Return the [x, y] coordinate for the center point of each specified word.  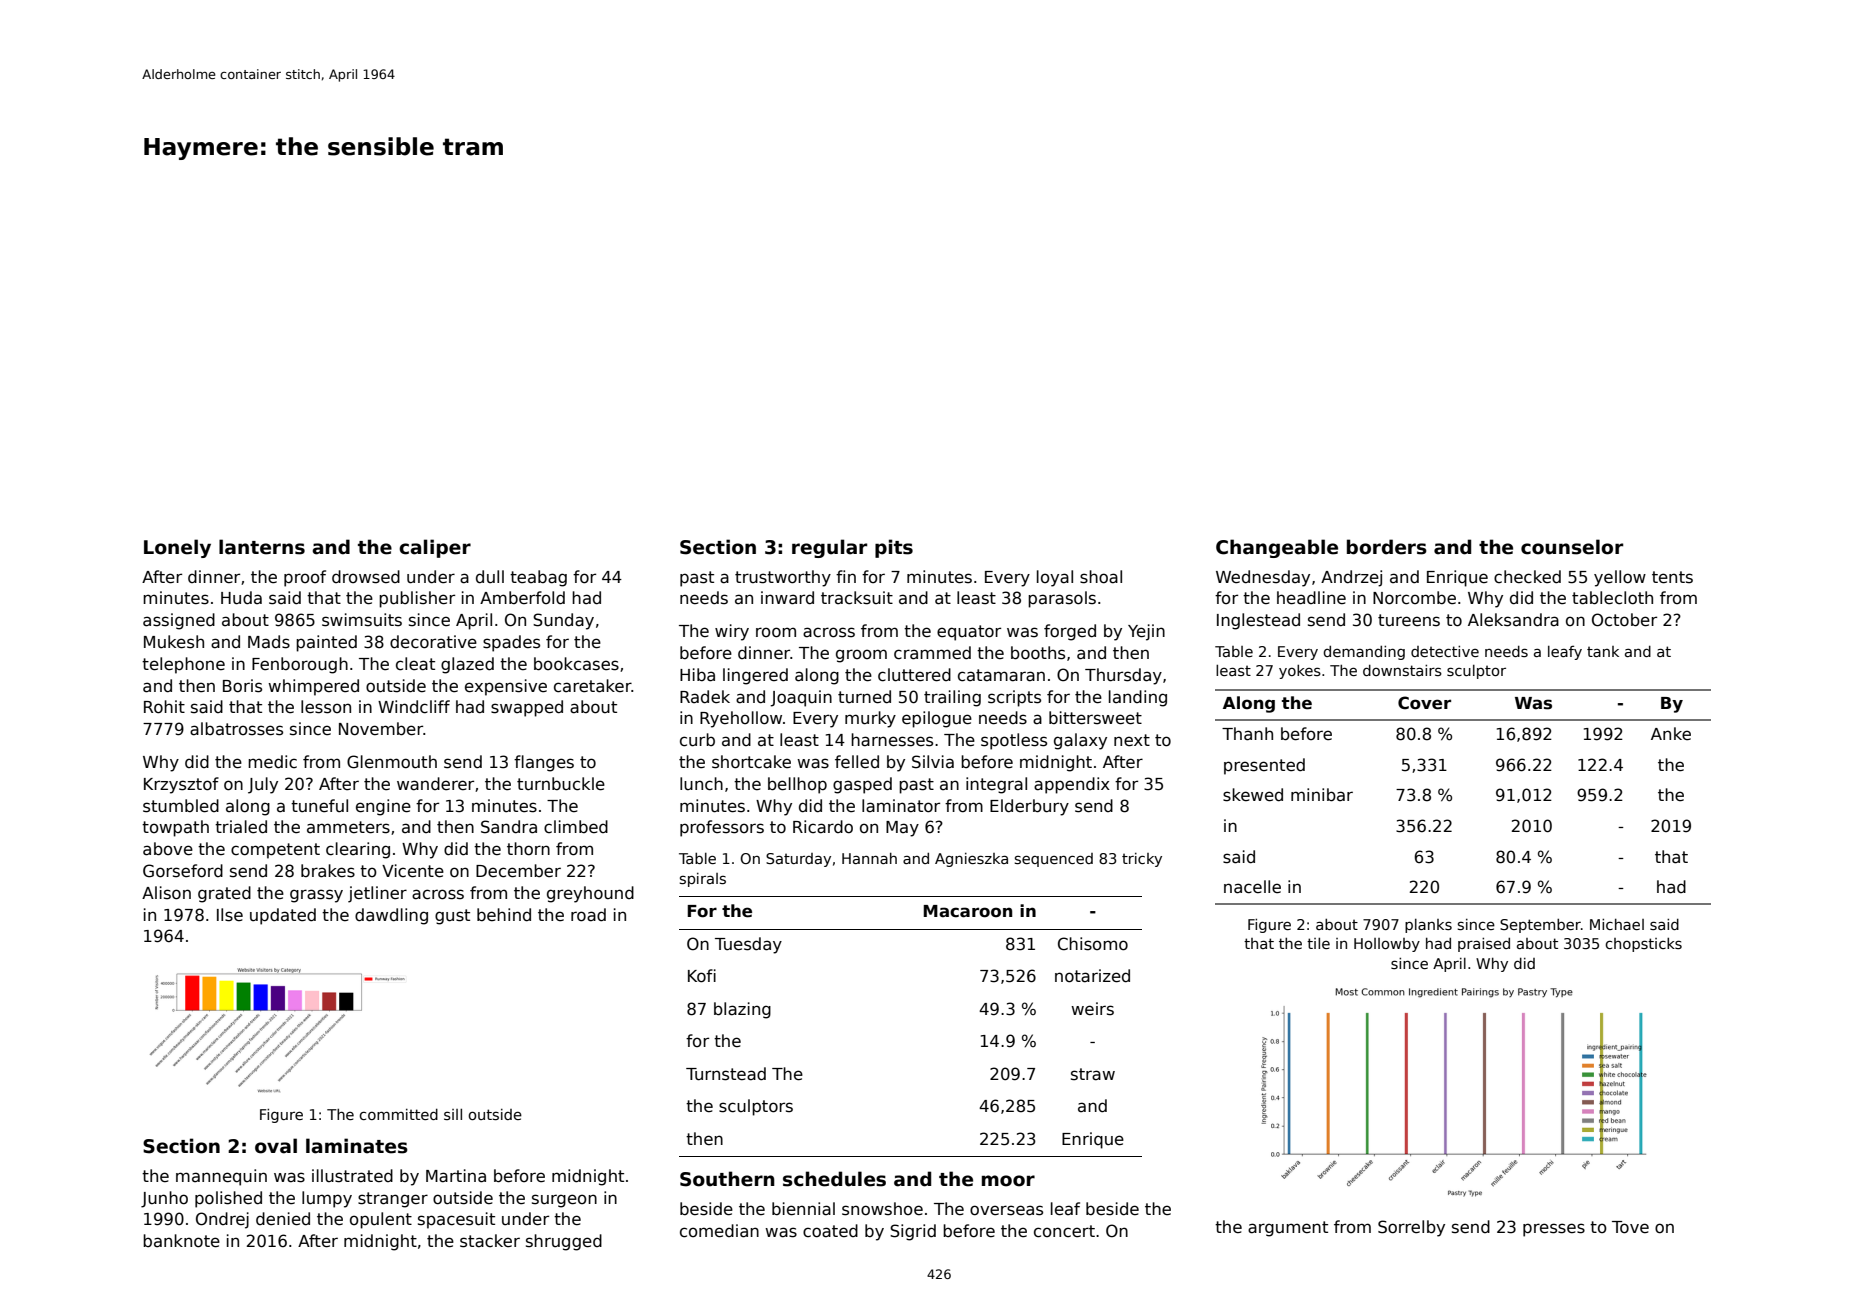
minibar [1322, 795]
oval [276, 1146]
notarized [1092, 976]
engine [383, 807]
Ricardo [823, 827]
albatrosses [236, 729]
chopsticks [1643, 945]
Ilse [230, 915]
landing [1138, 698]
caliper [435, 548]
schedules [834, 1179]
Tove [1630, 1227]
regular [829, 548]
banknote [181, 1241]
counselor [1572, 547]
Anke [1671, 734]
